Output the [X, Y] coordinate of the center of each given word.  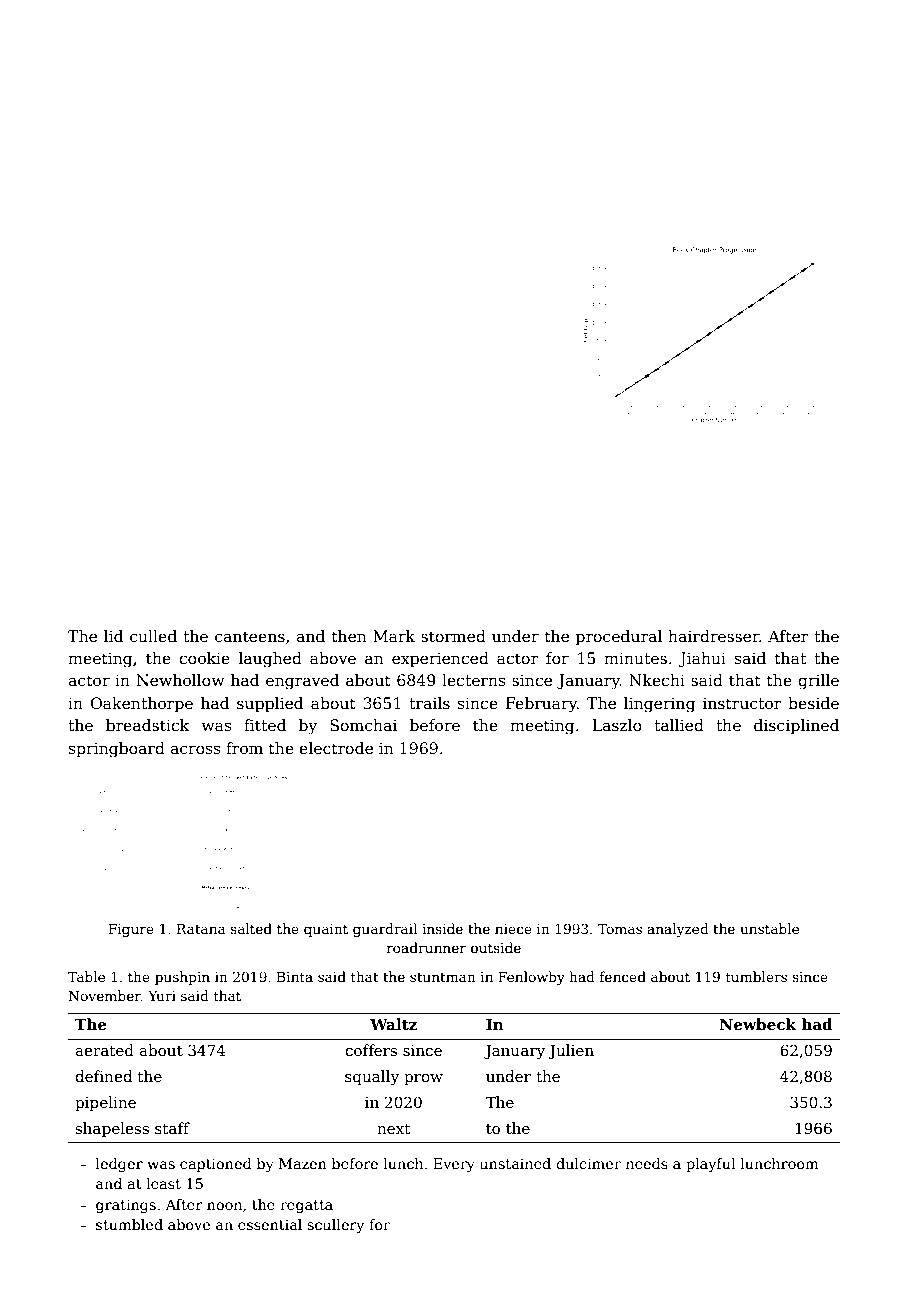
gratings [126, 1206]
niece [513, 929]
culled [153, 636]
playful [710, 1165]
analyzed [678, 930]
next [394, 1129]
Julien [571, 1051]
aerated [104, 1050]
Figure [131, 930]
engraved [302, 682]
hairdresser [714, 636]
